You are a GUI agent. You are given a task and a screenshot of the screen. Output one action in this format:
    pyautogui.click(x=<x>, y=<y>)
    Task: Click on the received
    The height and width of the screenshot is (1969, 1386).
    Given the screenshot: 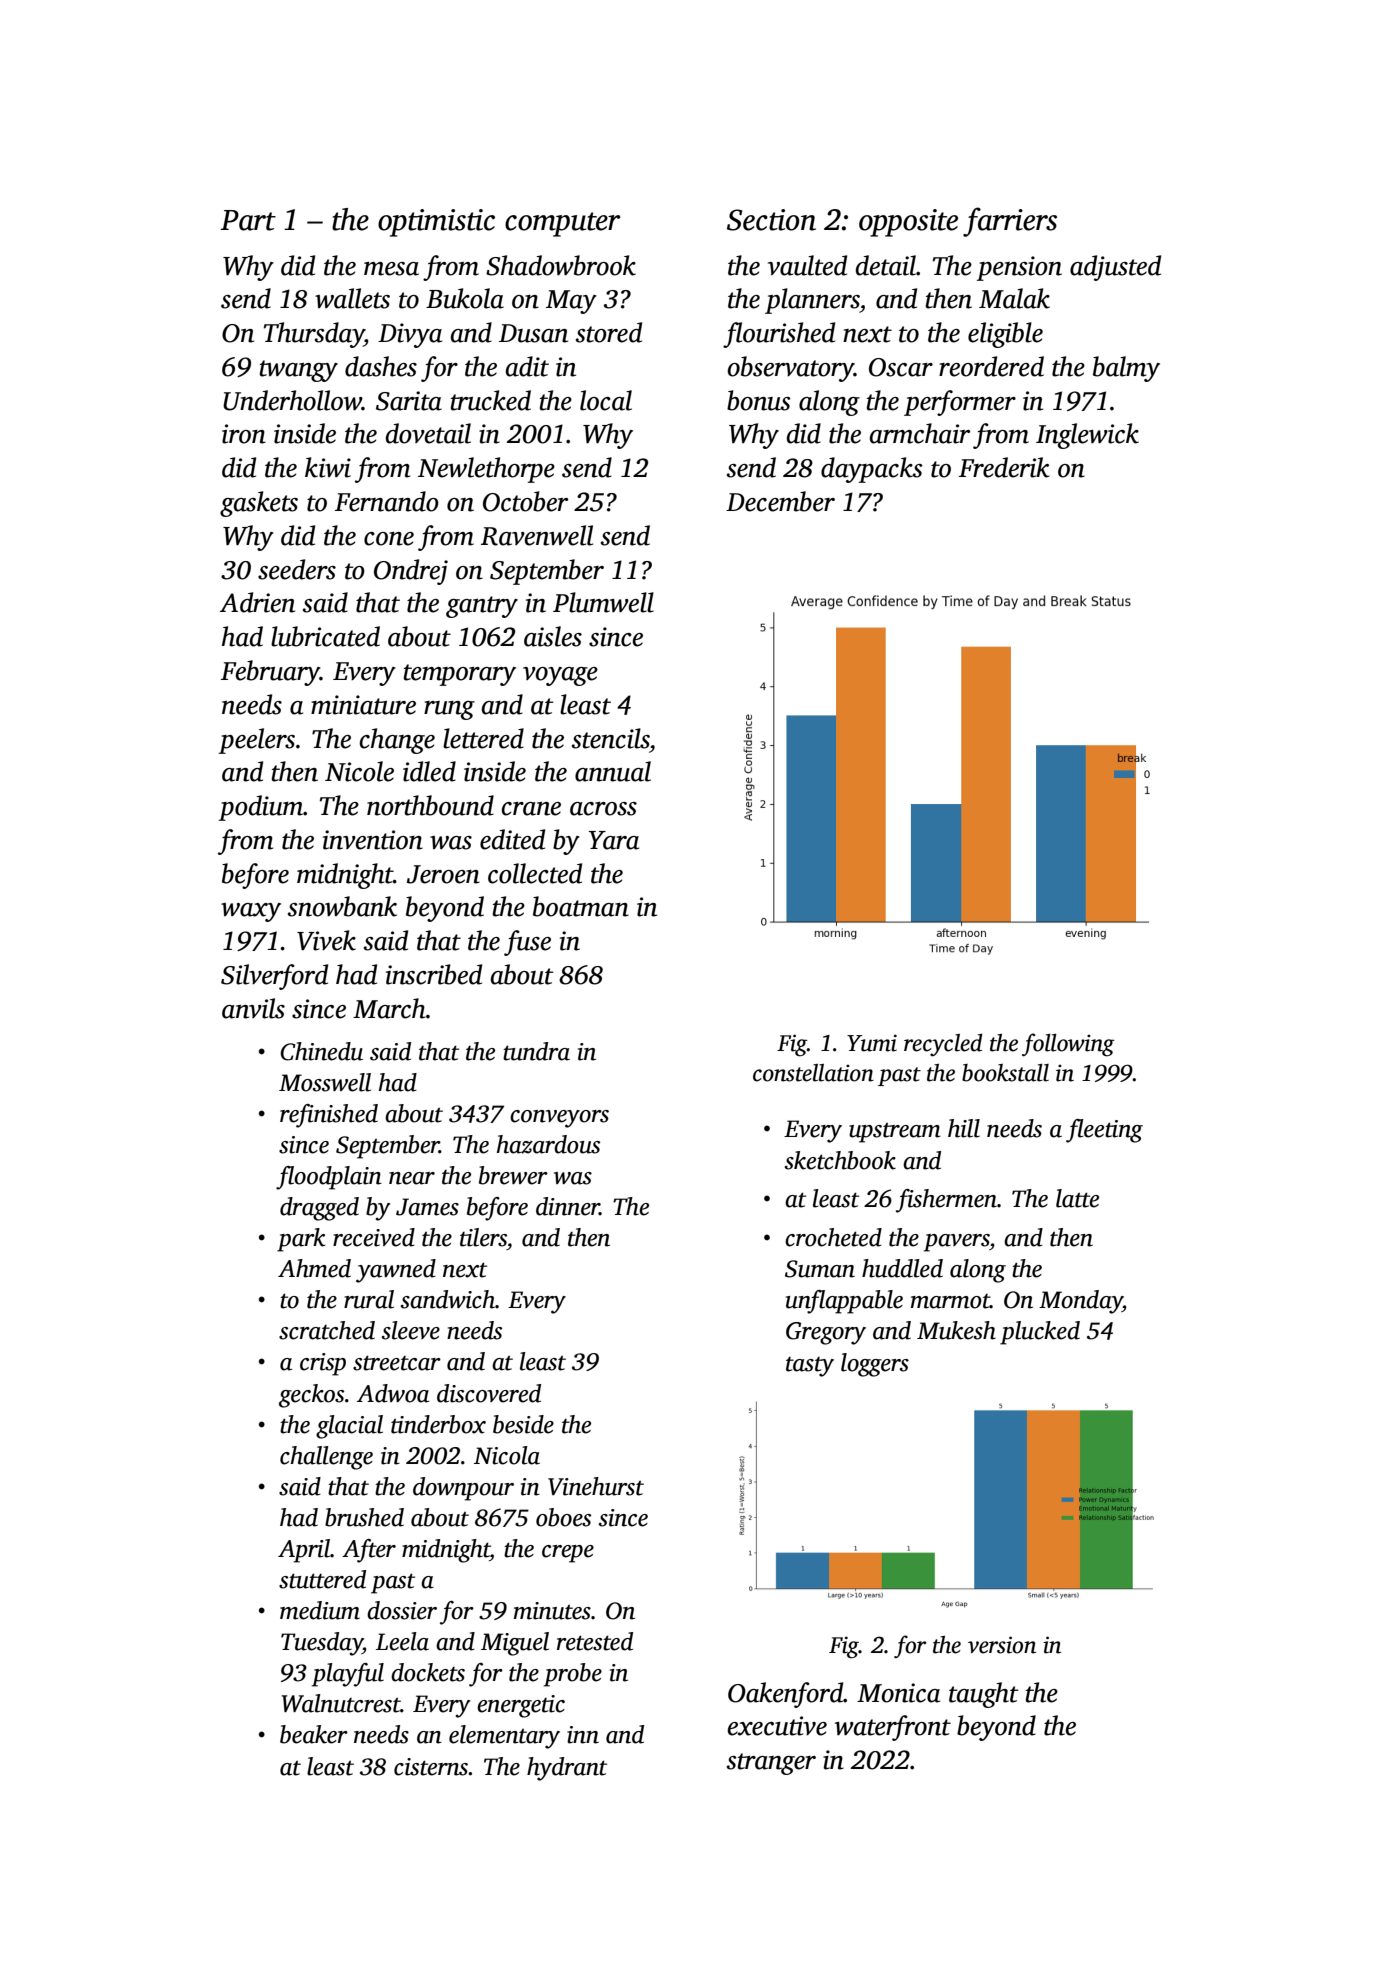 What is the action you would take?
    pyautogui.click(x=374, y=1237)
